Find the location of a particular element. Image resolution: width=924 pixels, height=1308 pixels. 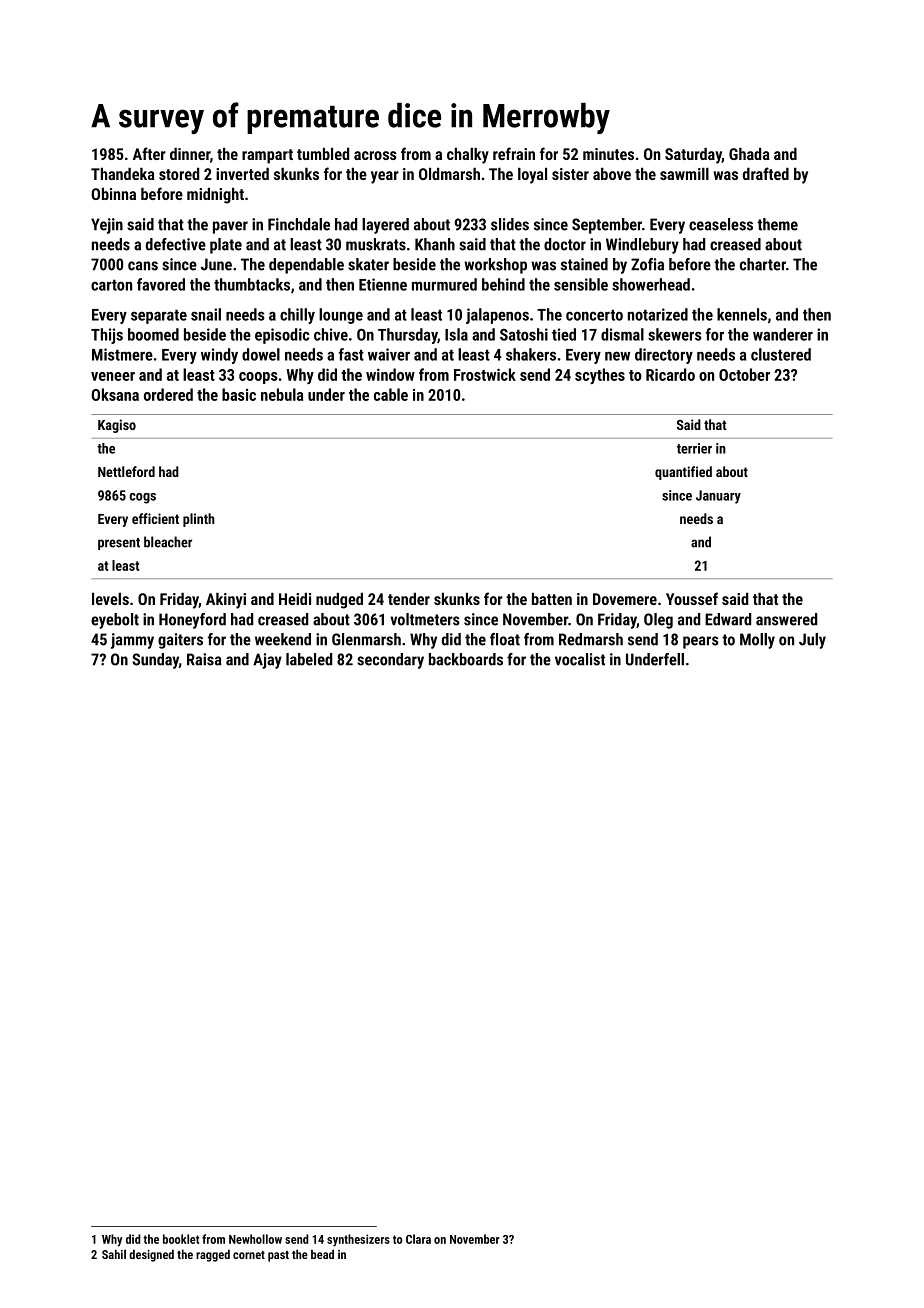

pears is located at coordinates (701, 642).
